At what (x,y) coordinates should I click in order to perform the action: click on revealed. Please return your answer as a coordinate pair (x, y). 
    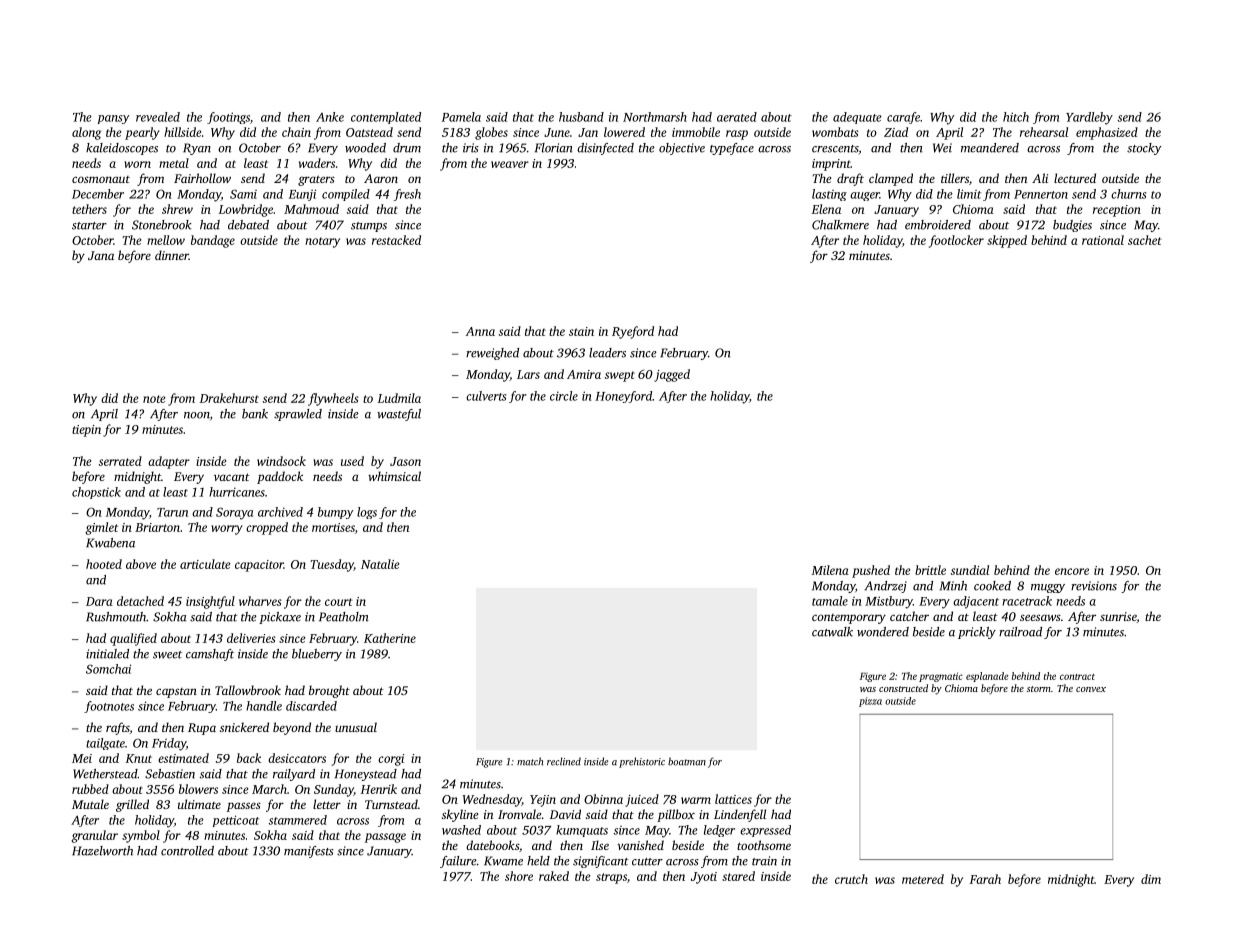
    Looking at the image, I should click on (158, 117).
